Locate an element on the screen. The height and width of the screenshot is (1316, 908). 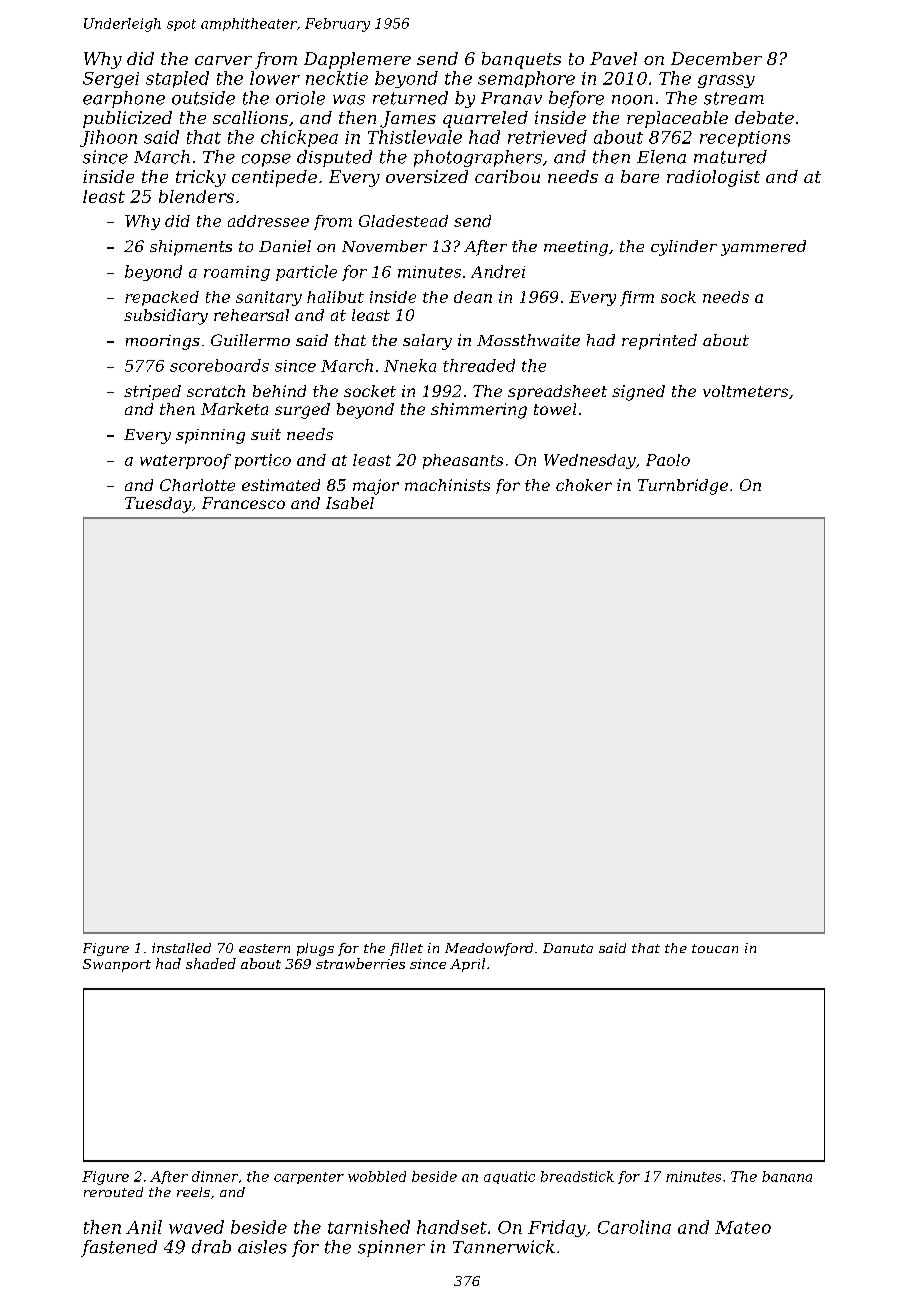
Pavel is located at coordinates (613, 58).
